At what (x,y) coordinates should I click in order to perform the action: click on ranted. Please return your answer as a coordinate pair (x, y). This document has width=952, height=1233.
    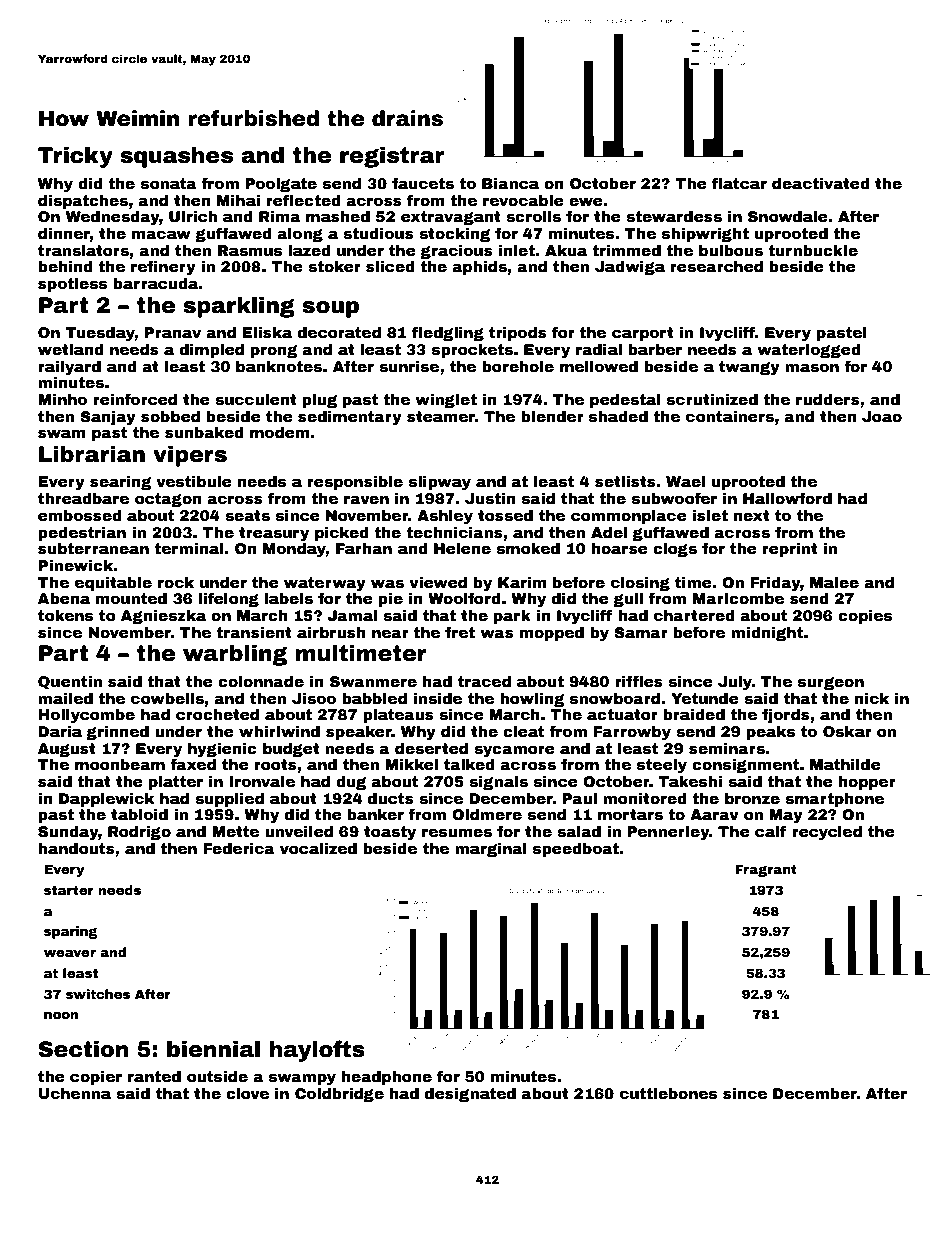
    Looking at the image, I should click on (154, 1076).
